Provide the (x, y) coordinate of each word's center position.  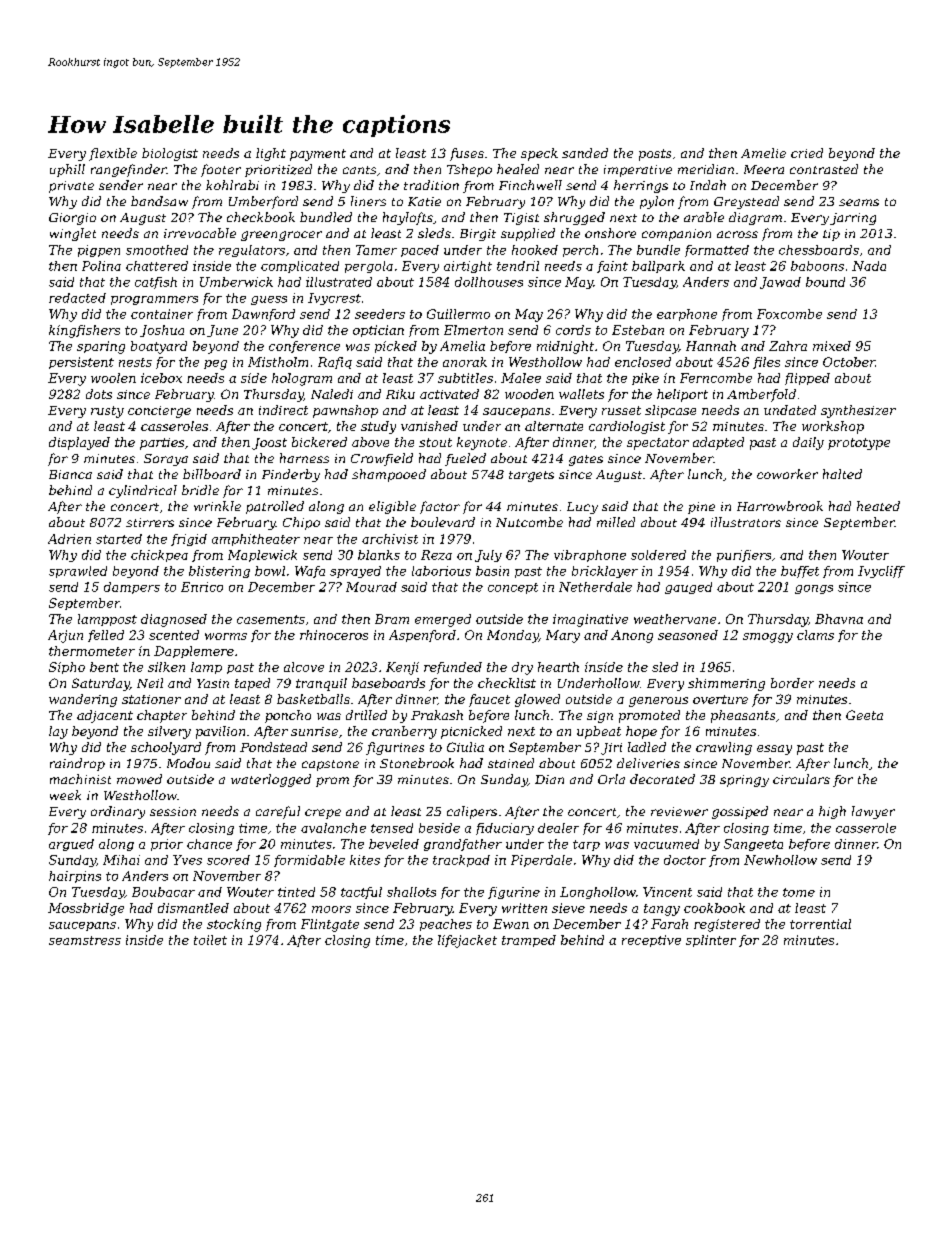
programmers (154, 300)
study (378, 427)
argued (71, 845)
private (71, 187)
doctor (685, 860)
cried (807, 153)
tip (831, 235)
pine (701, 508)
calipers (472, 812)
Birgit (478, 235)
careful (278, 812)
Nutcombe (529, 522)
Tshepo (469, 170)
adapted (718, 443)
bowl (270, 571)
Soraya (166, 460)
